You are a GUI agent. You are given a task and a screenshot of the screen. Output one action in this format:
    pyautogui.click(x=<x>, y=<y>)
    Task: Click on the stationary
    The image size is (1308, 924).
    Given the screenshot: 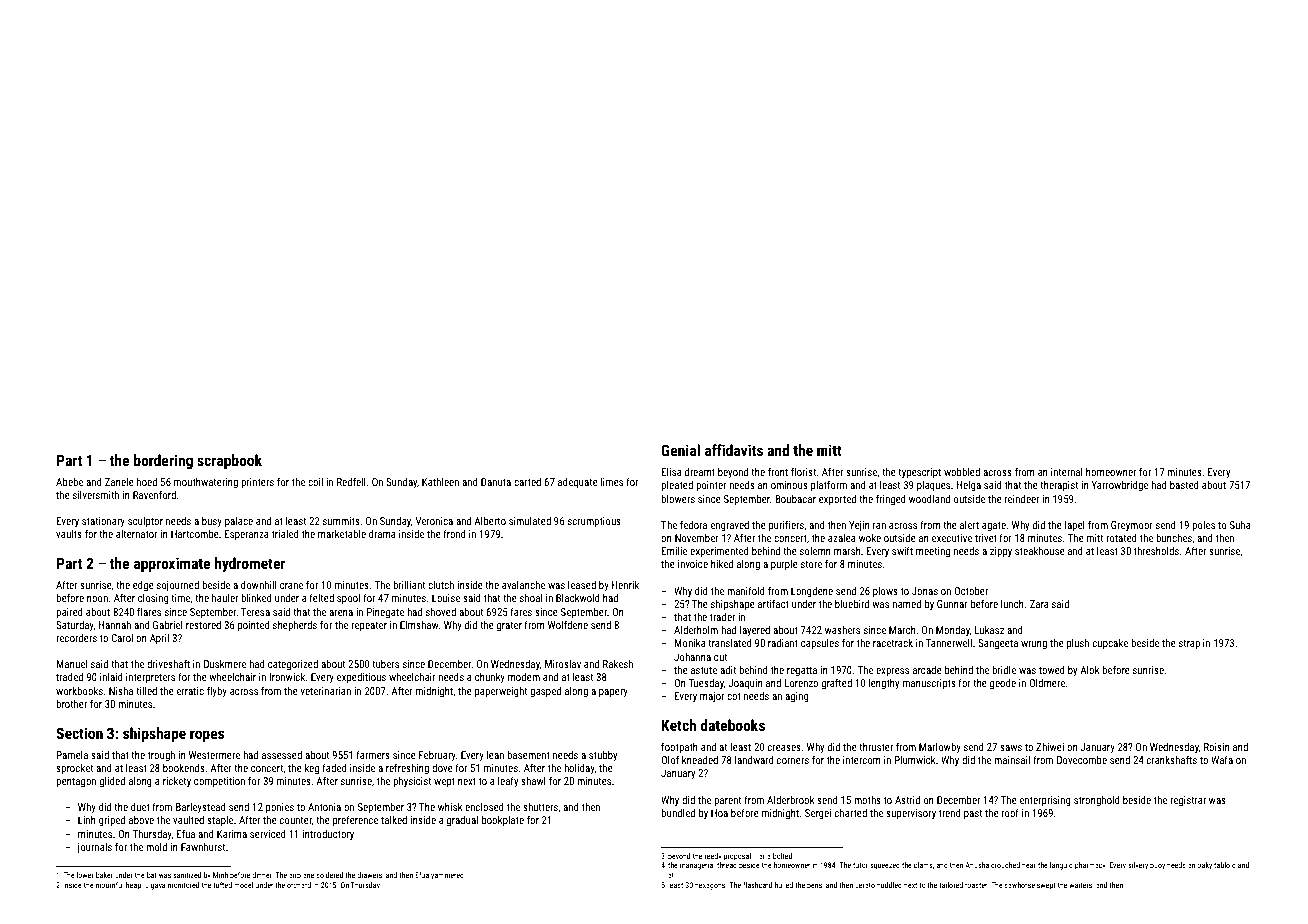 What is the action you would take?
    pyautogui.click(x=103, y=522)
